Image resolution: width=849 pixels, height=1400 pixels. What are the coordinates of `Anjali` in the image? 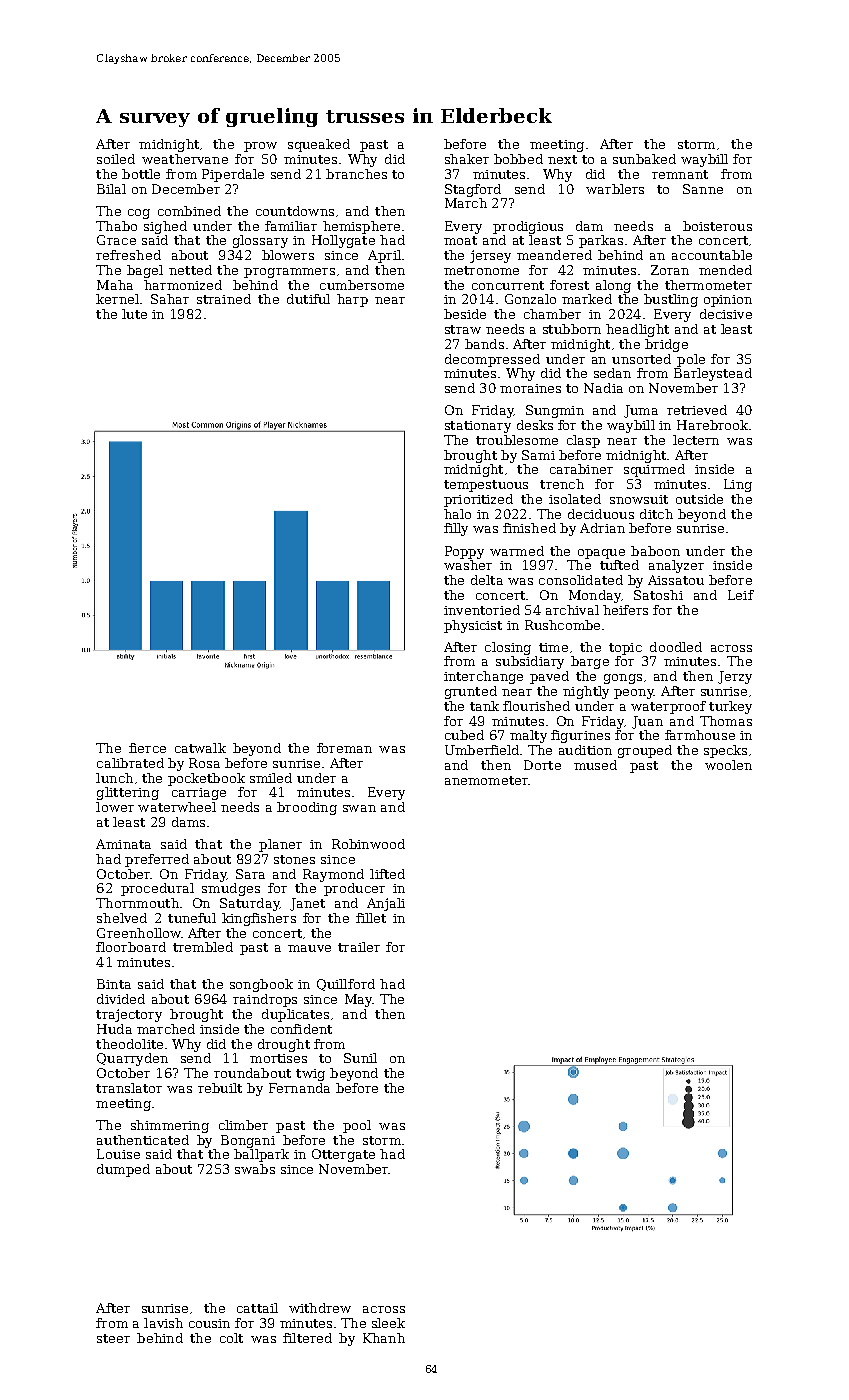 It's located at (386, 904).
